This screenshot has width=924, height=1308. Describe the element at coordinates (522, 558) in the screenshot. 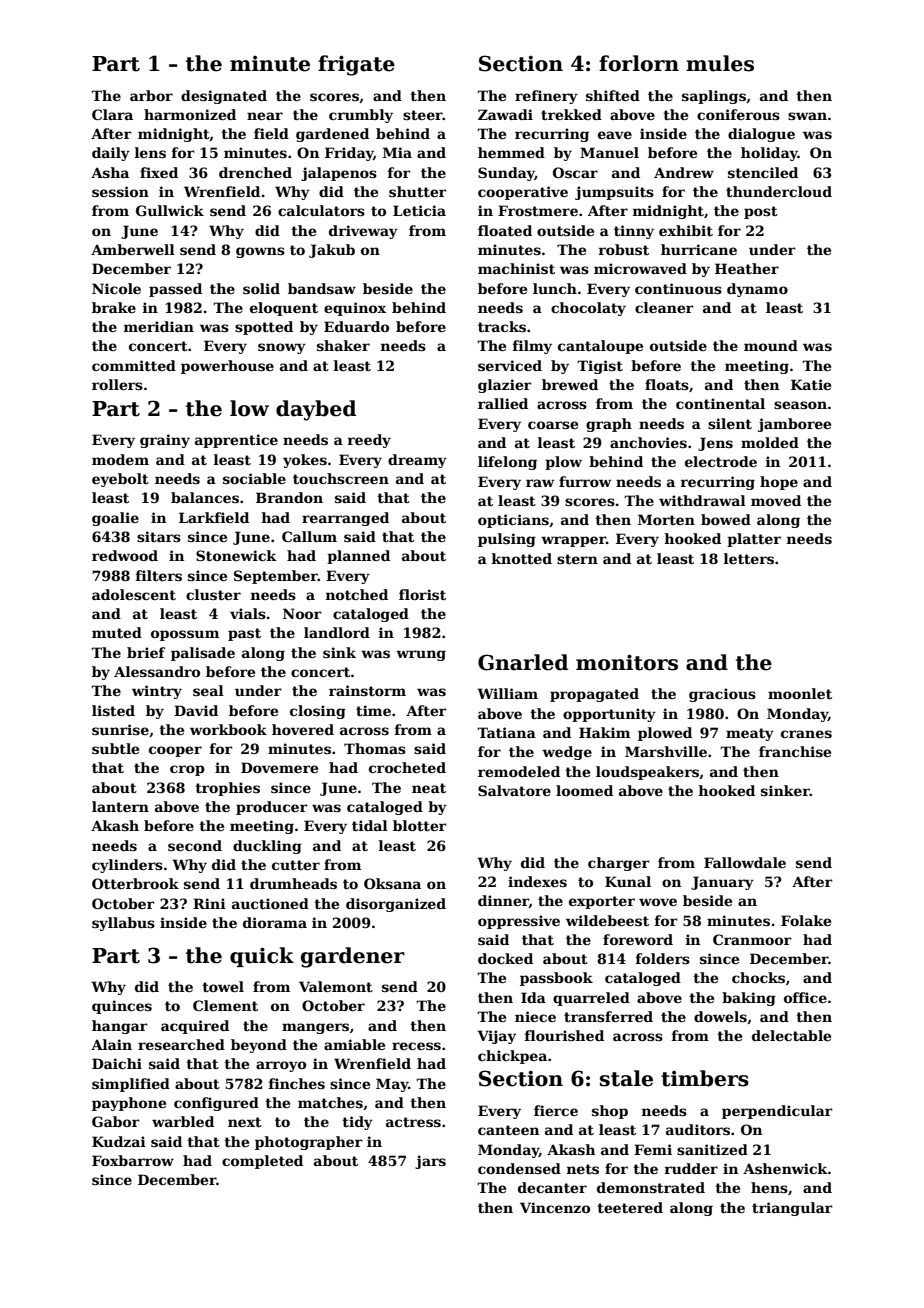

I see `knotted` at that location.
